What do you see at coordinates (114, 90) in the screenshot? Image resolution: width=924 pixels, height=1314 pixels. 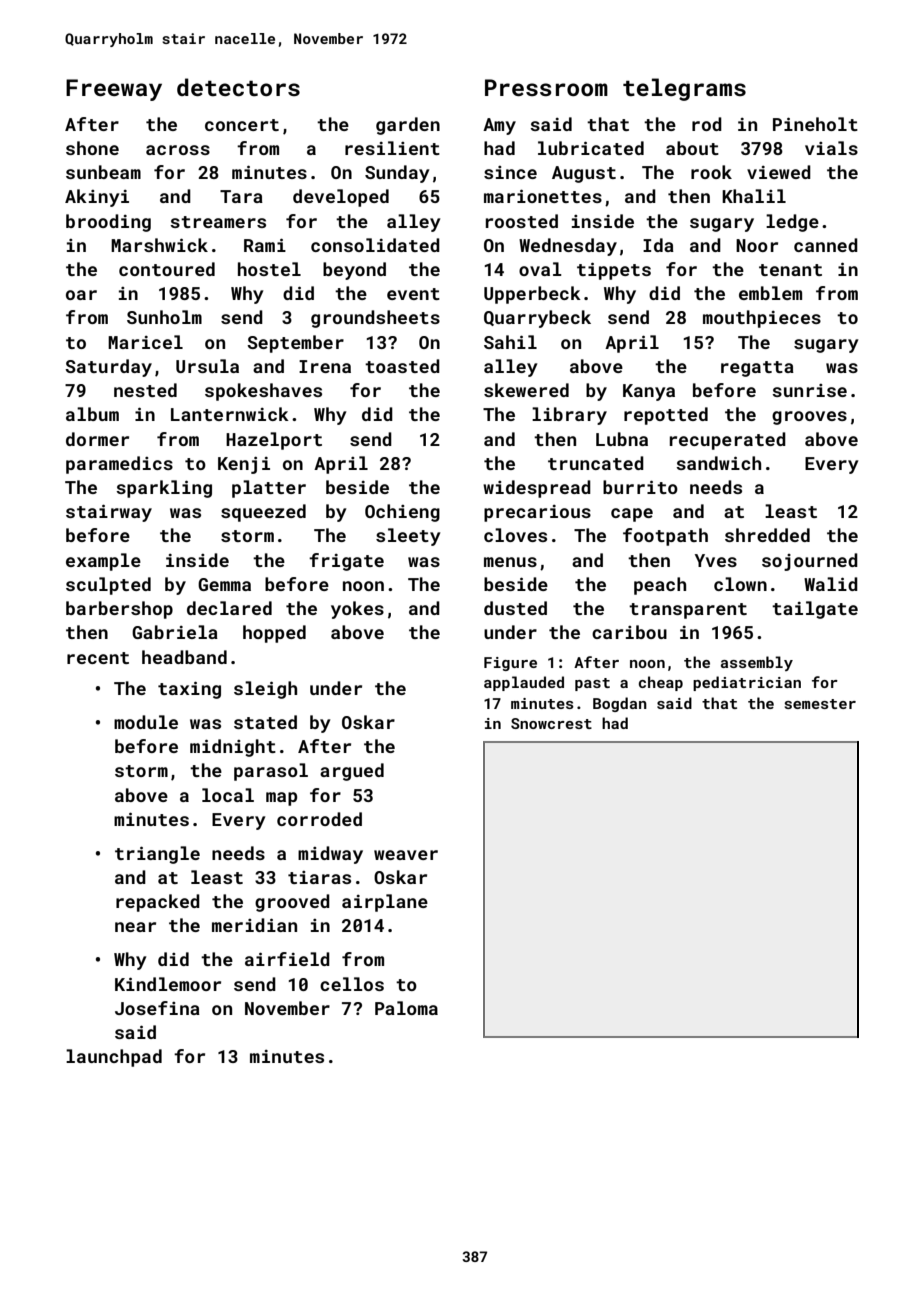 I see `Freeway` at bounding box center [114, 90].
